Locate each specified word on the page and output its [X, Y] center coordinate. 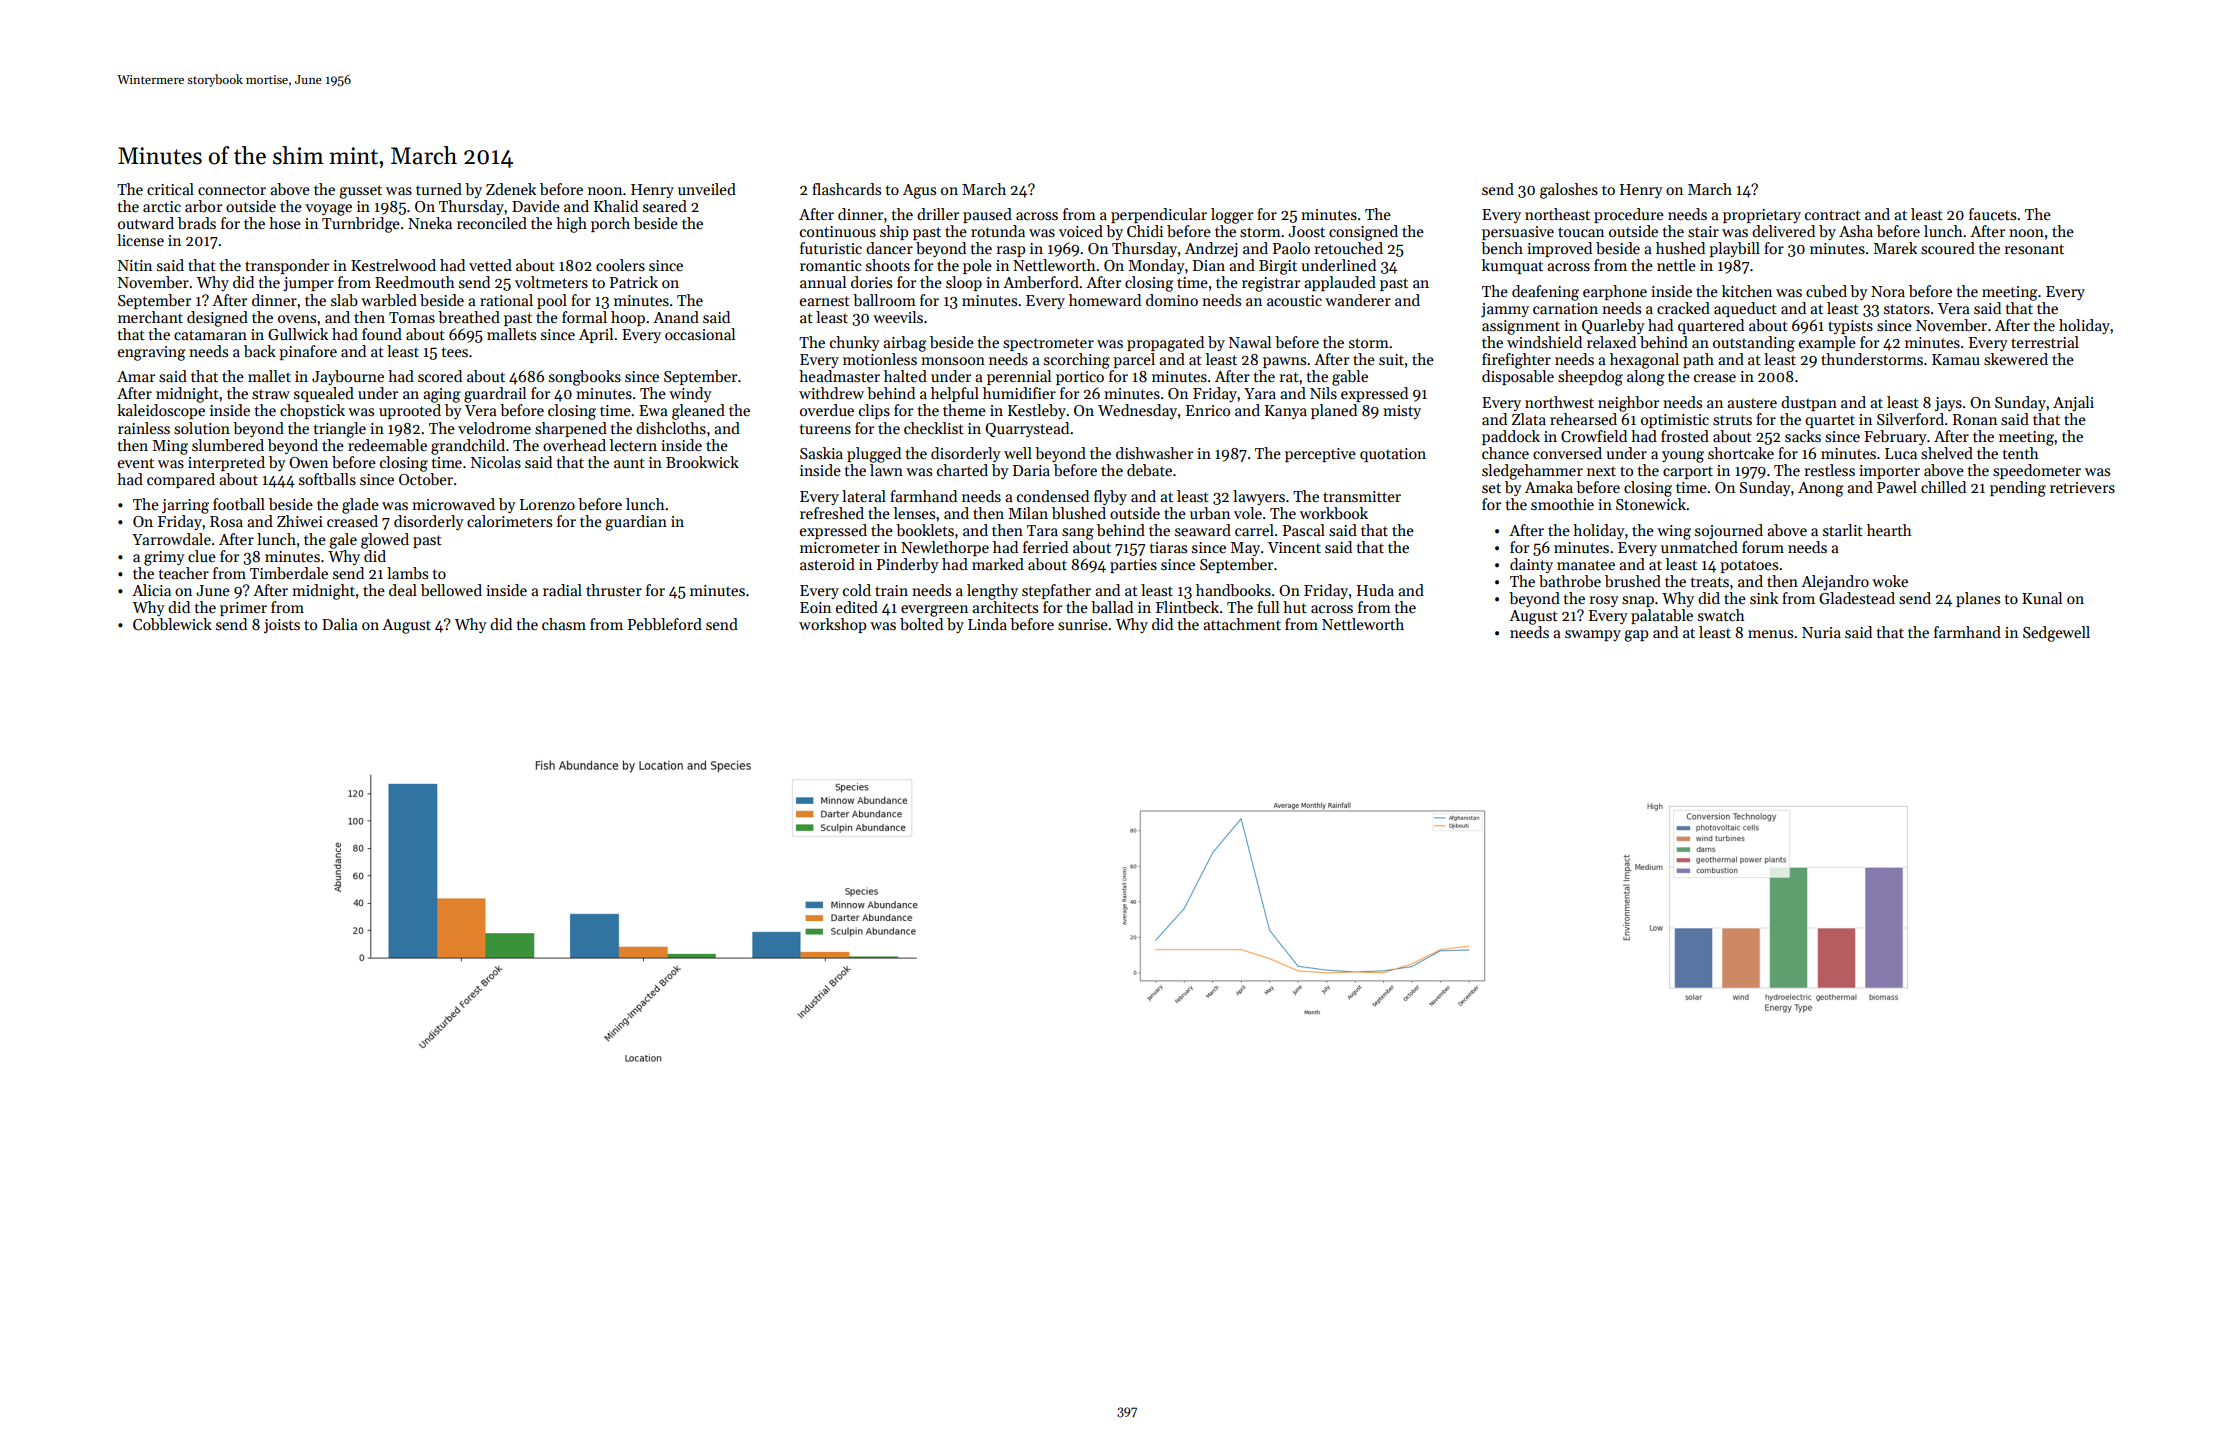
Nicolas [496, 462]
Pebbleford [665, 624]
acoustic [1294, 300]
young [1683, 457]
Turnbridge [361, 225]
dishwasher [1154, 453]
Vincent [1294, 547]
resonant [2034, 249]
